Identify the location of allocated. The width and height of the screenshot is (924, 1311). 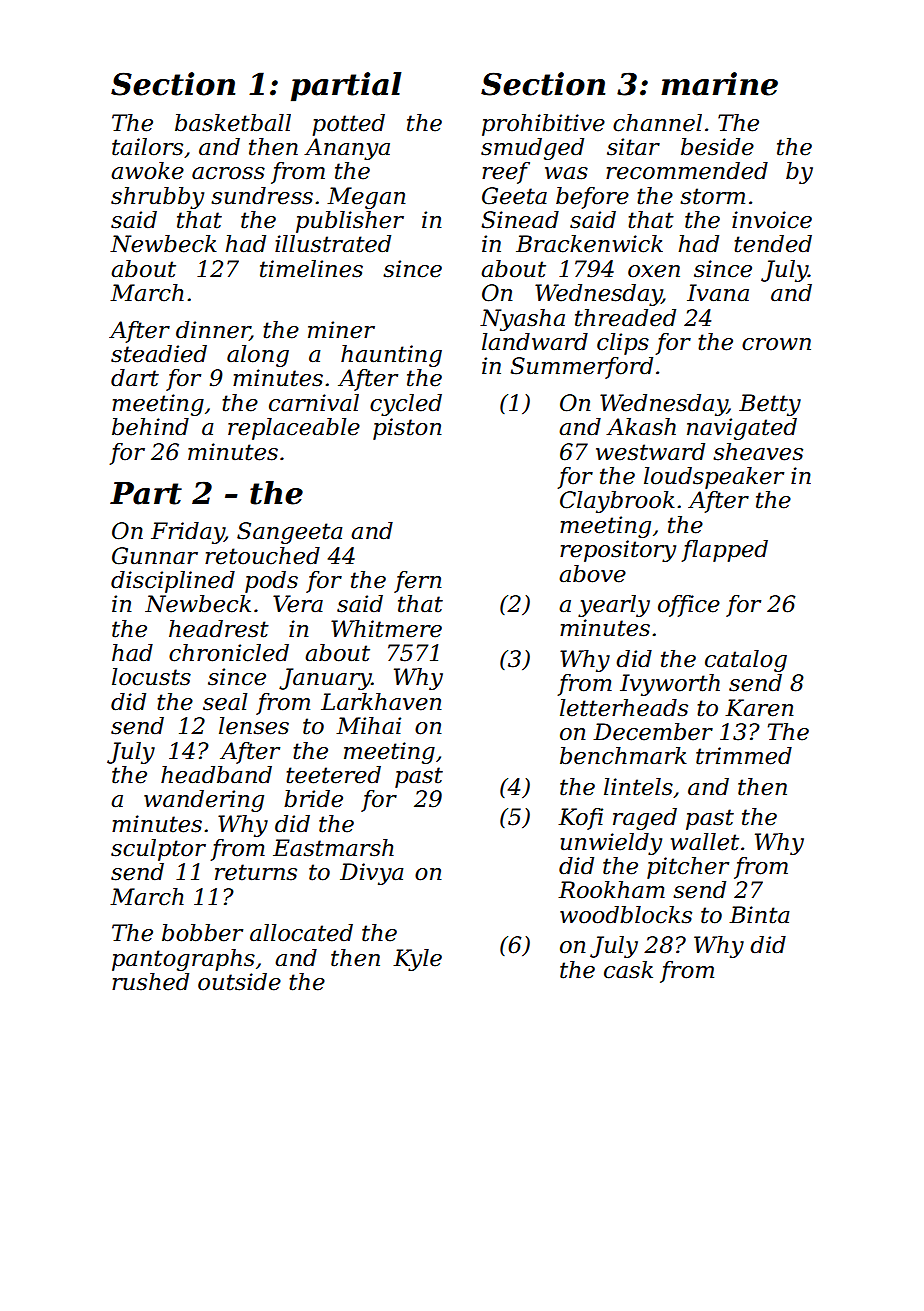
(301, 933).
